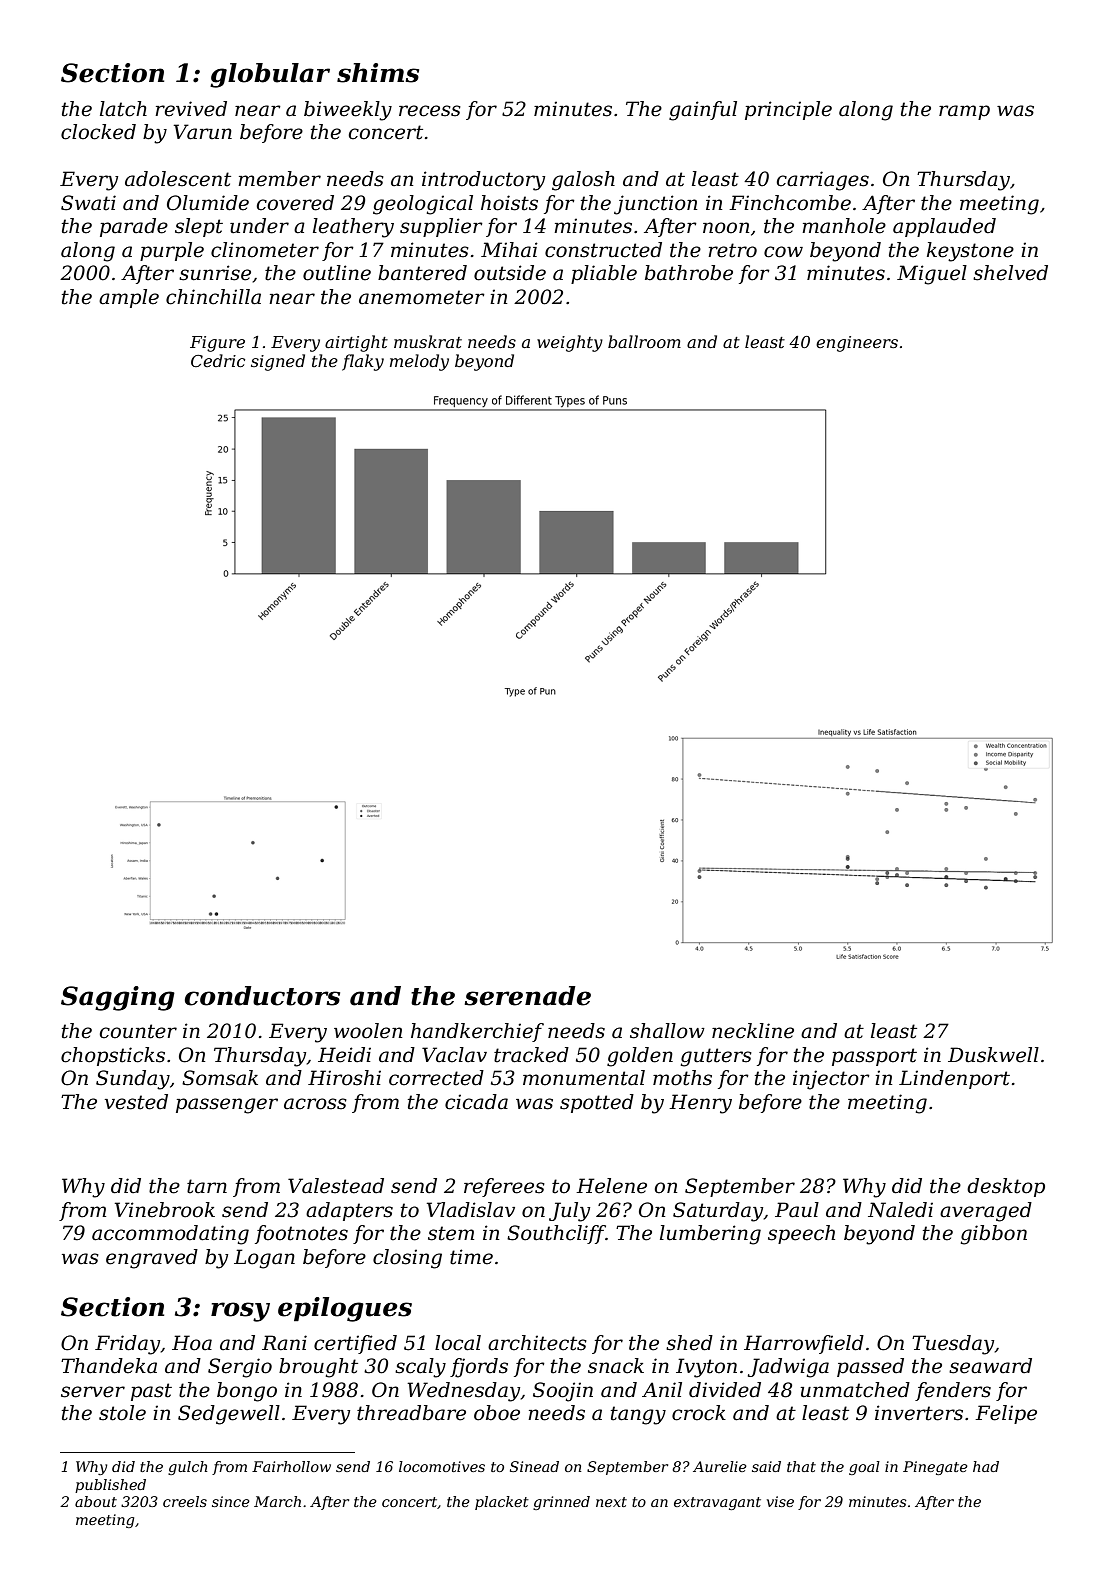  Describe the element at coordinates (788, 1368) in the screenshot. I see `Jadwiga` at that location.
